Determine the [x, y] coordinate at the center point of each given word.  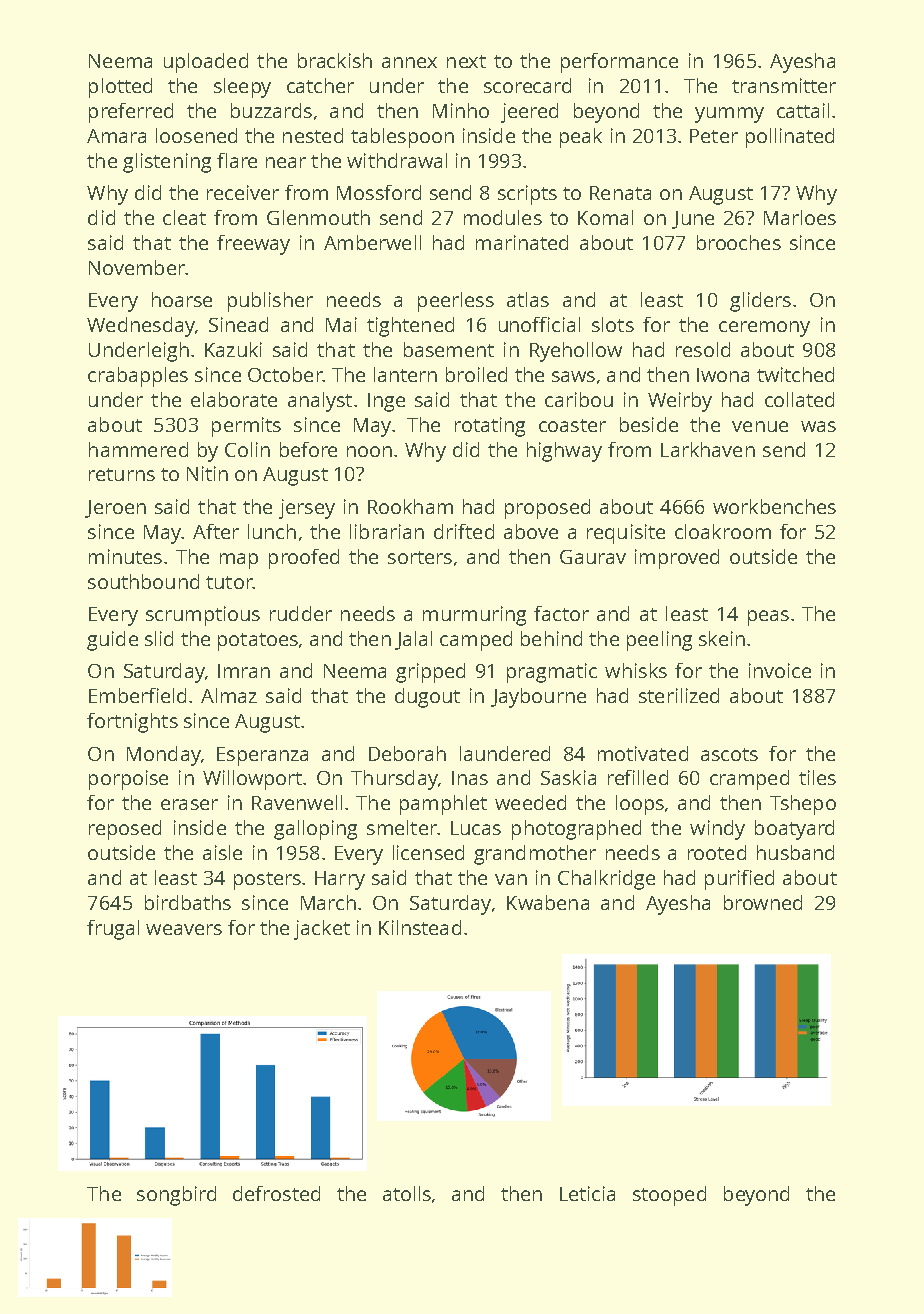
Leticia [587, 1193]
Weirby [680, 402]
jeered [529, 113]
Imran [244, 671]
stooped [669, 1196]
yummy [729, 115]
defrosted [276, 1193]
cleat [184, 217]
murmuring [474, 616]
